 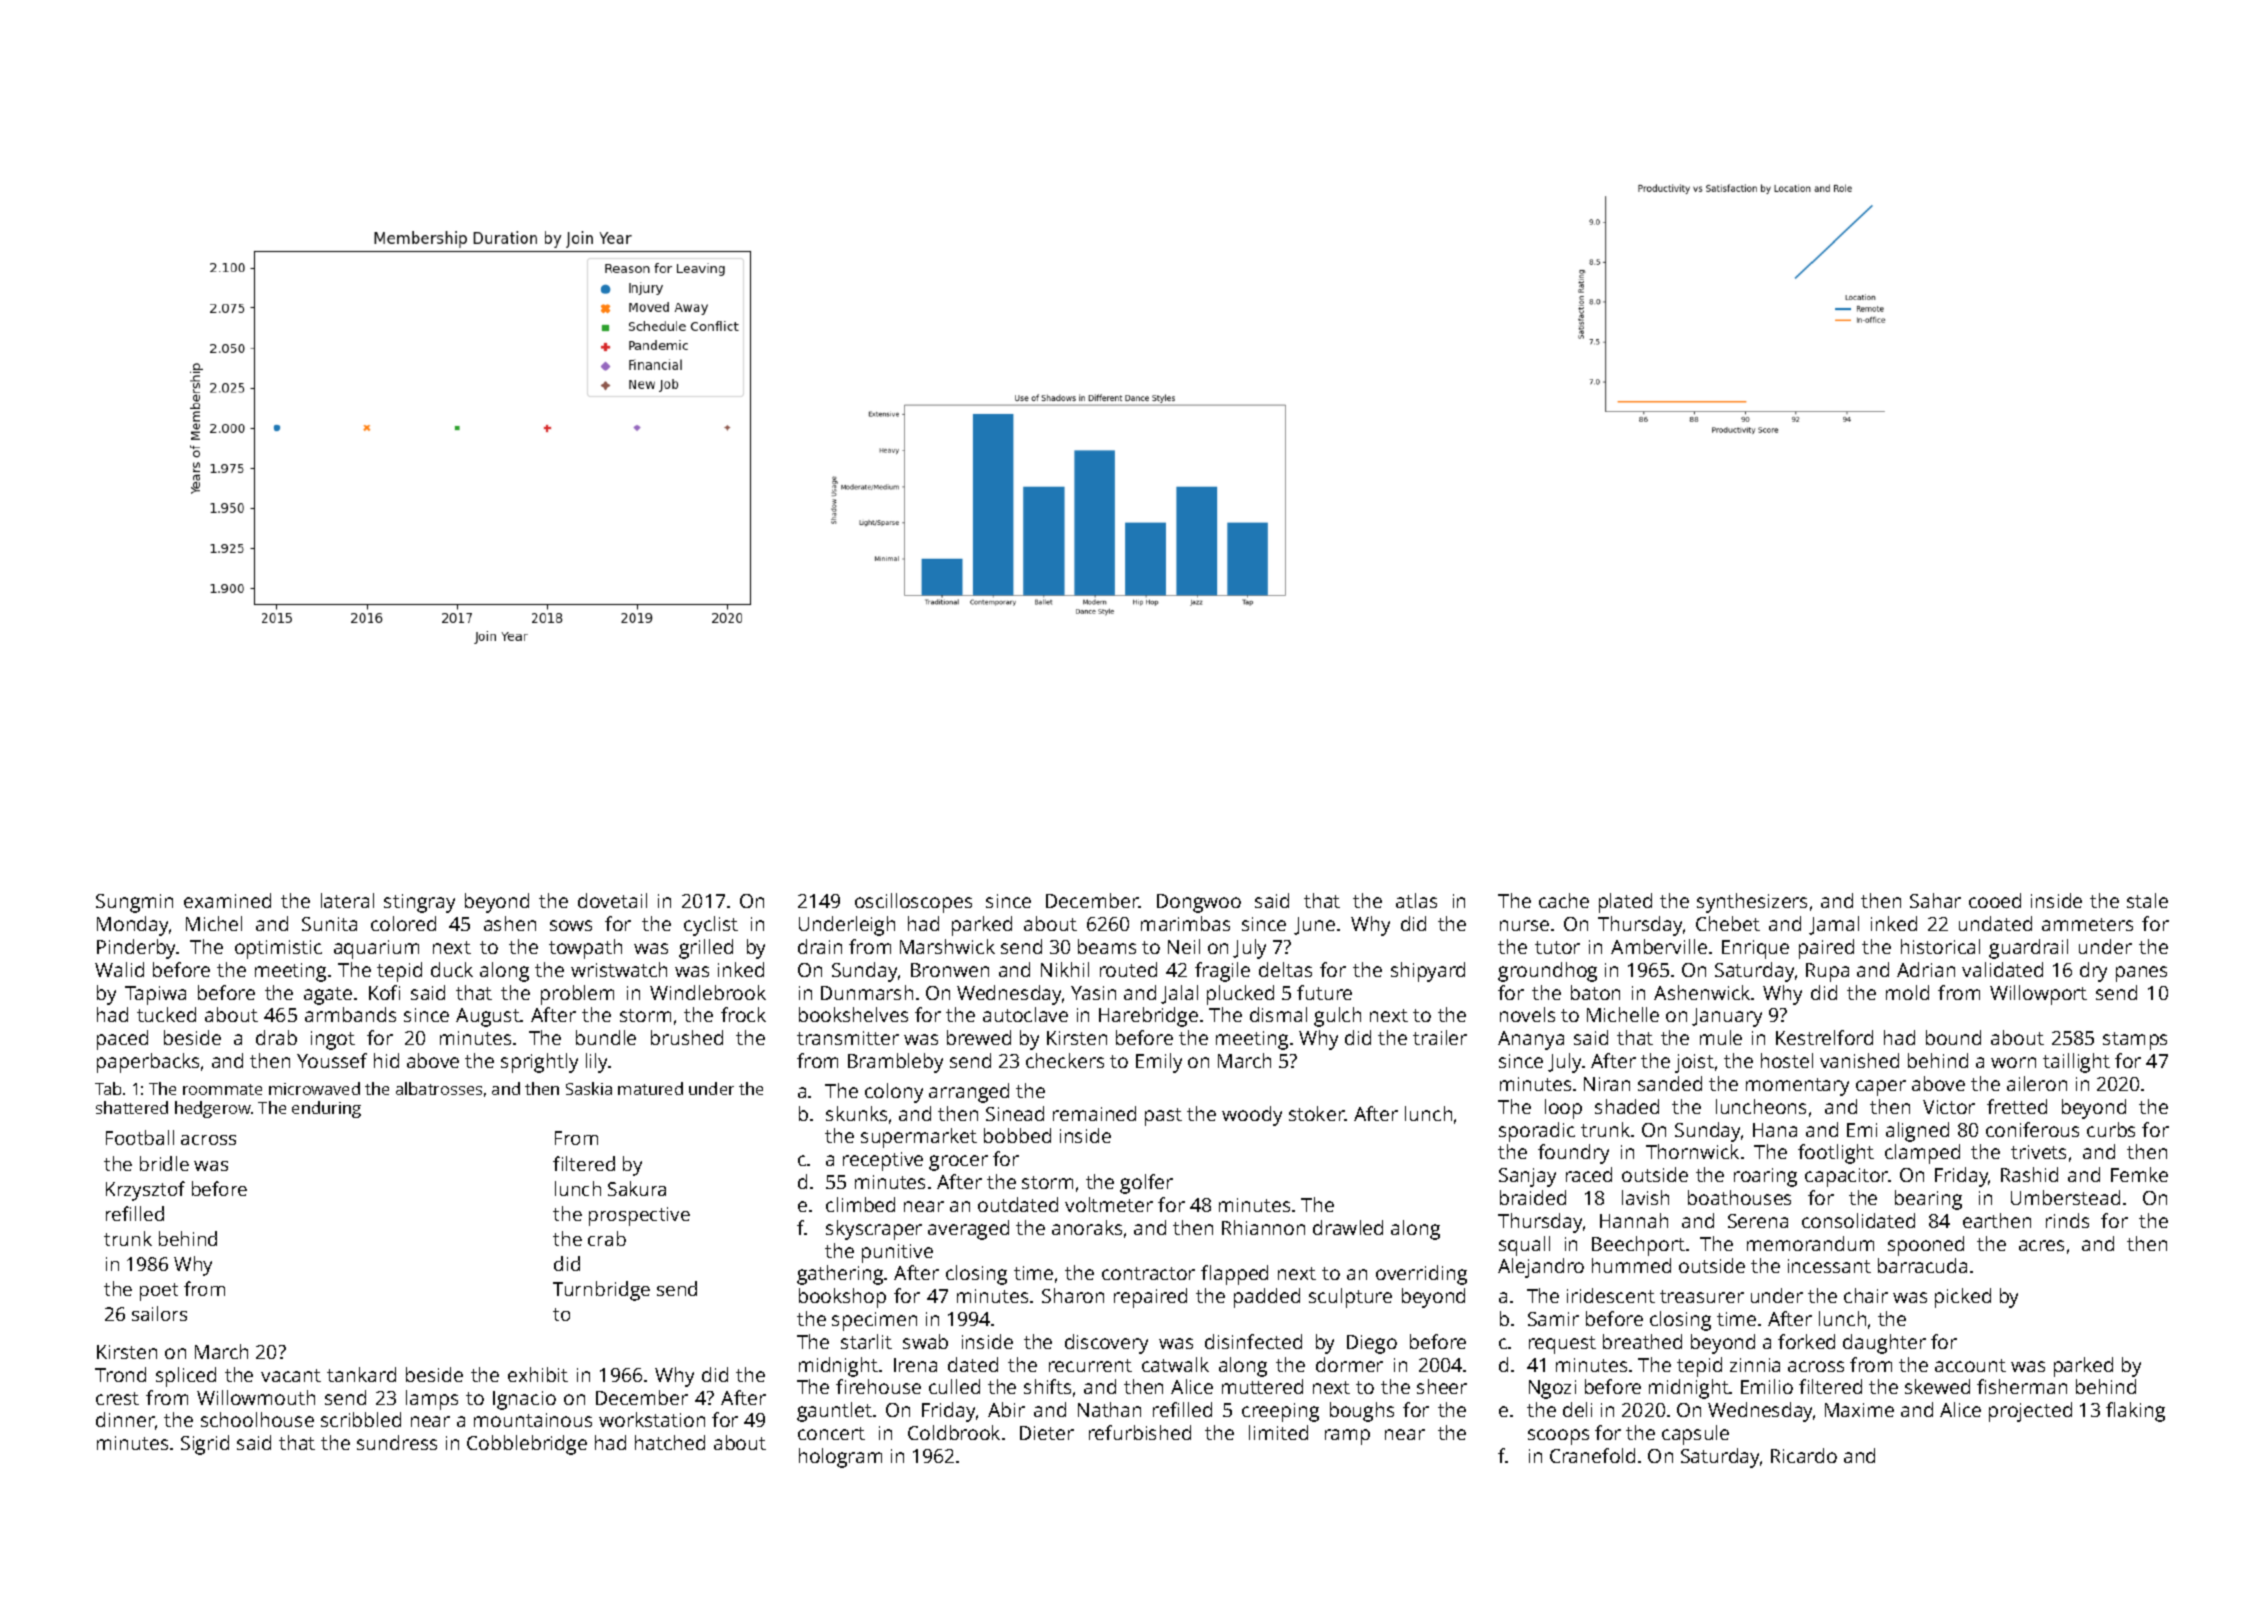 I want to click on climbed, so click(x=860, y=1204).
